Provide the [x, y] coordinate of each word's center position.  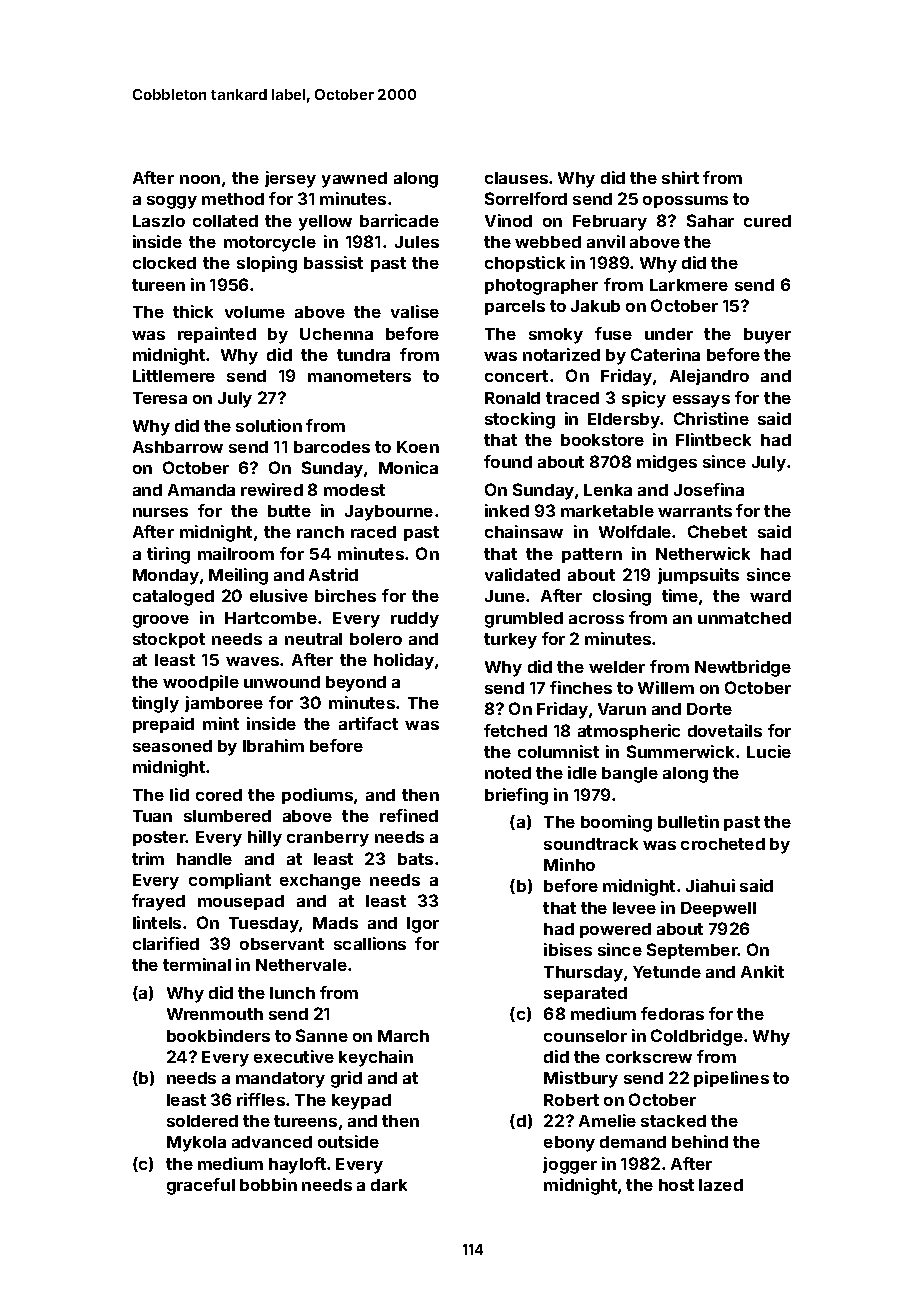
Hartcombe [271, 618]
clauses [516, 178]
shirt [680, 177]
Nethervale [301, 965]
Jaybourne [389, 513]
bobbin [268, 1184]
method [233, 199]
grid [346, 1079]
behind [700, 1141]
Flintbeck [713, 439]
